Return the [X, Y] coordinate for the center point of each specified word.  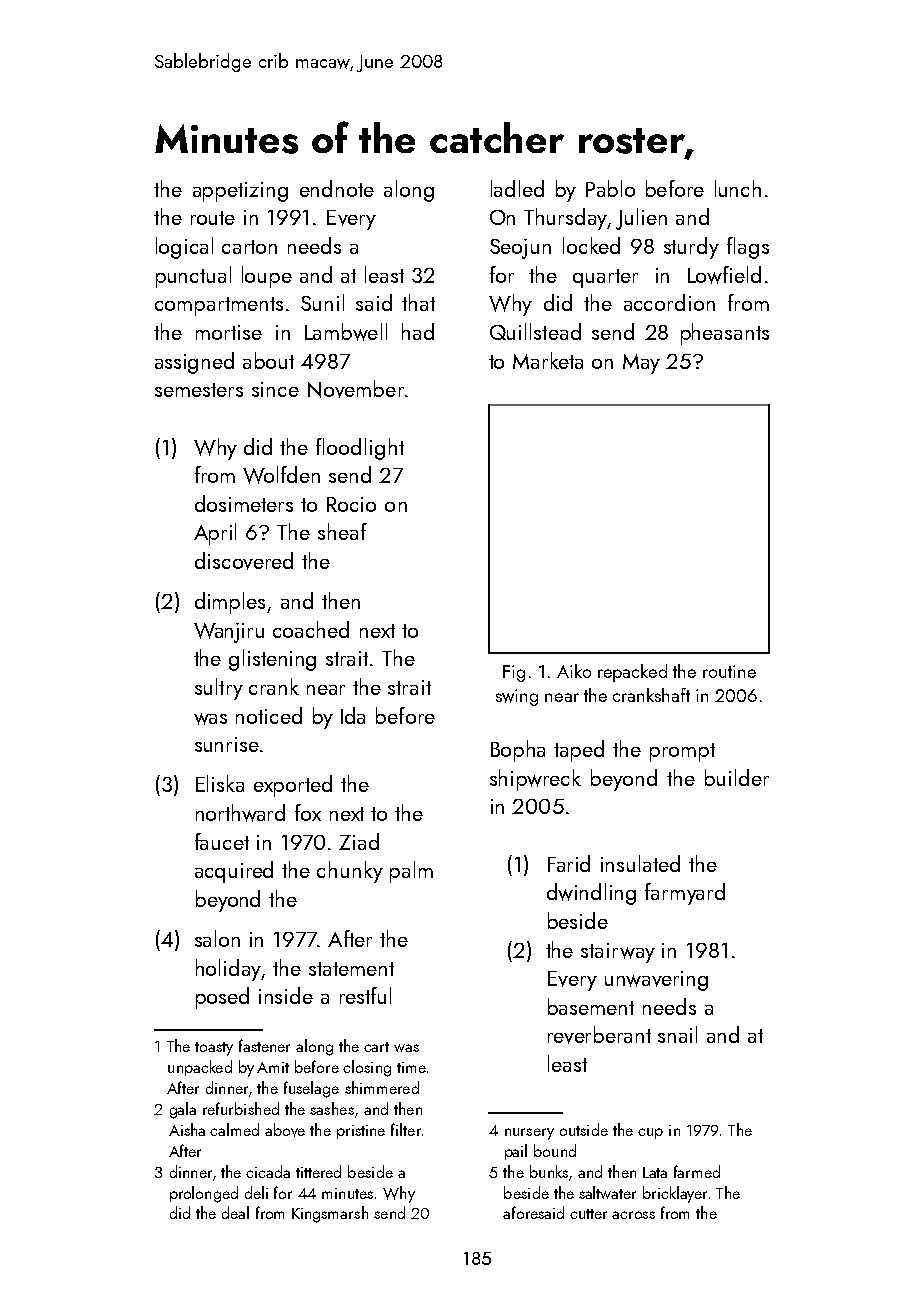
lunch [738, 188]
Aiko [574, 671]
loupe [267, 277]
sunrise [227, 744]
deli [256, 1192]
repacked [632, 673]
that [418, 302]
